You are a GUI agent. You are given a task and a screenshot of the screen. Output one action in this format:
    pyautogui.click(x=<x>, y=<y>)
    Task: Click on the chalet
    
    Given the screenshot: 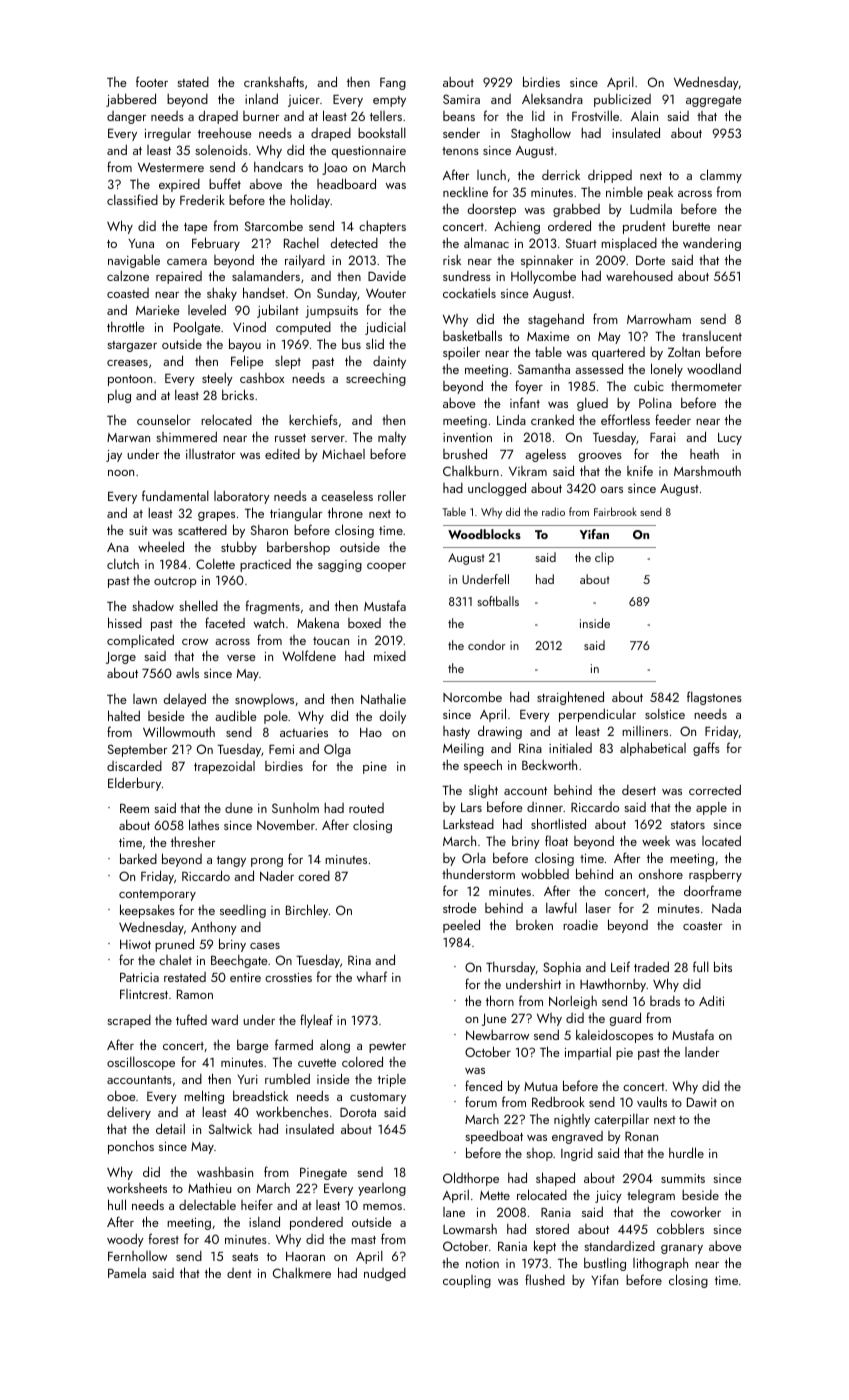 What is the action you would take?
    pyautogui.click(x=175, y=960)
